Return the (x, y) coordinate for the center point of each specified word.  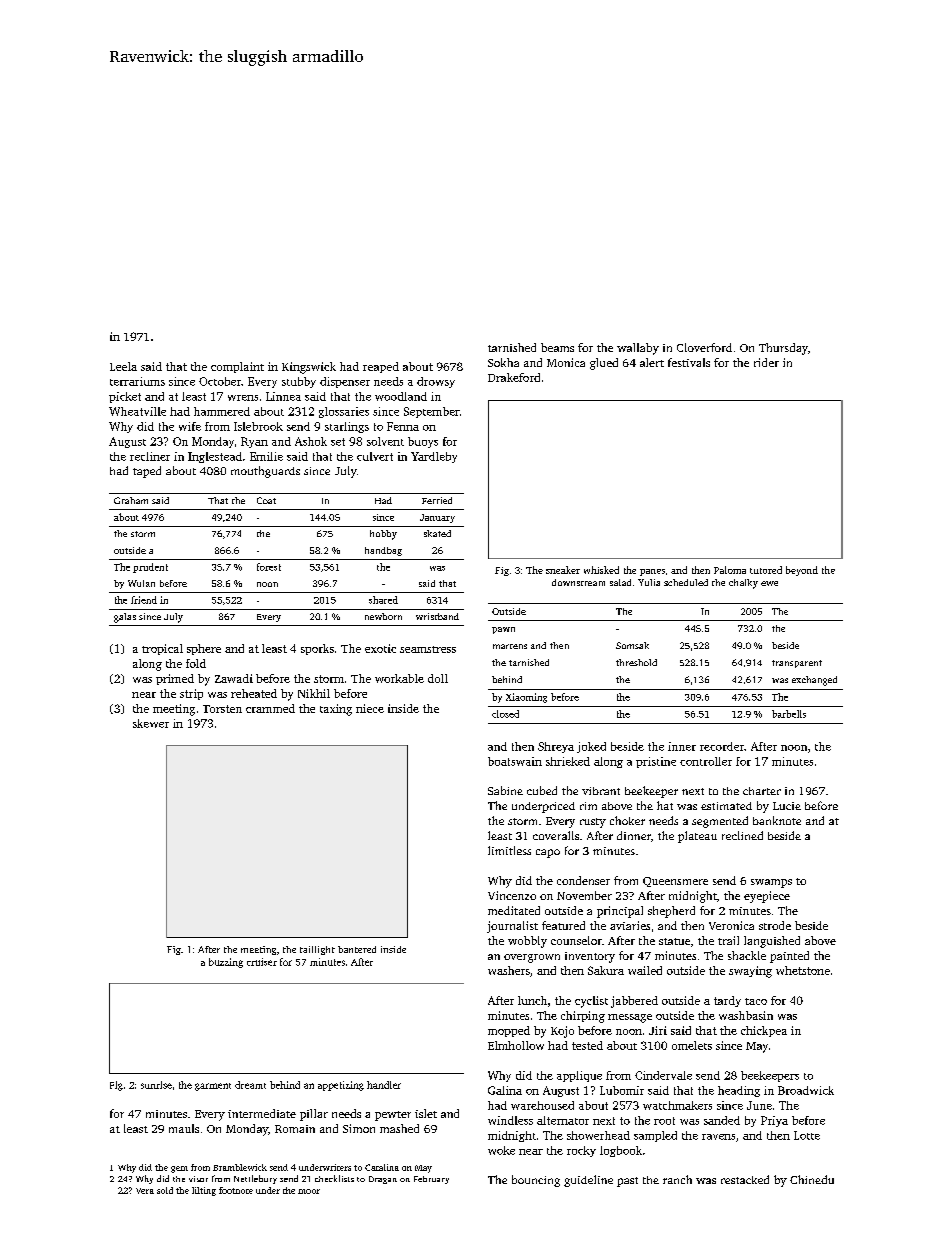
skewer (151, 723)
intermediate (262, 1113)
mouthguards (265, 472)
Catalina (382, 1167)
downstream (578, 582)
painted (789, 957)
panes (652, 572)
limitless (509, 850)
